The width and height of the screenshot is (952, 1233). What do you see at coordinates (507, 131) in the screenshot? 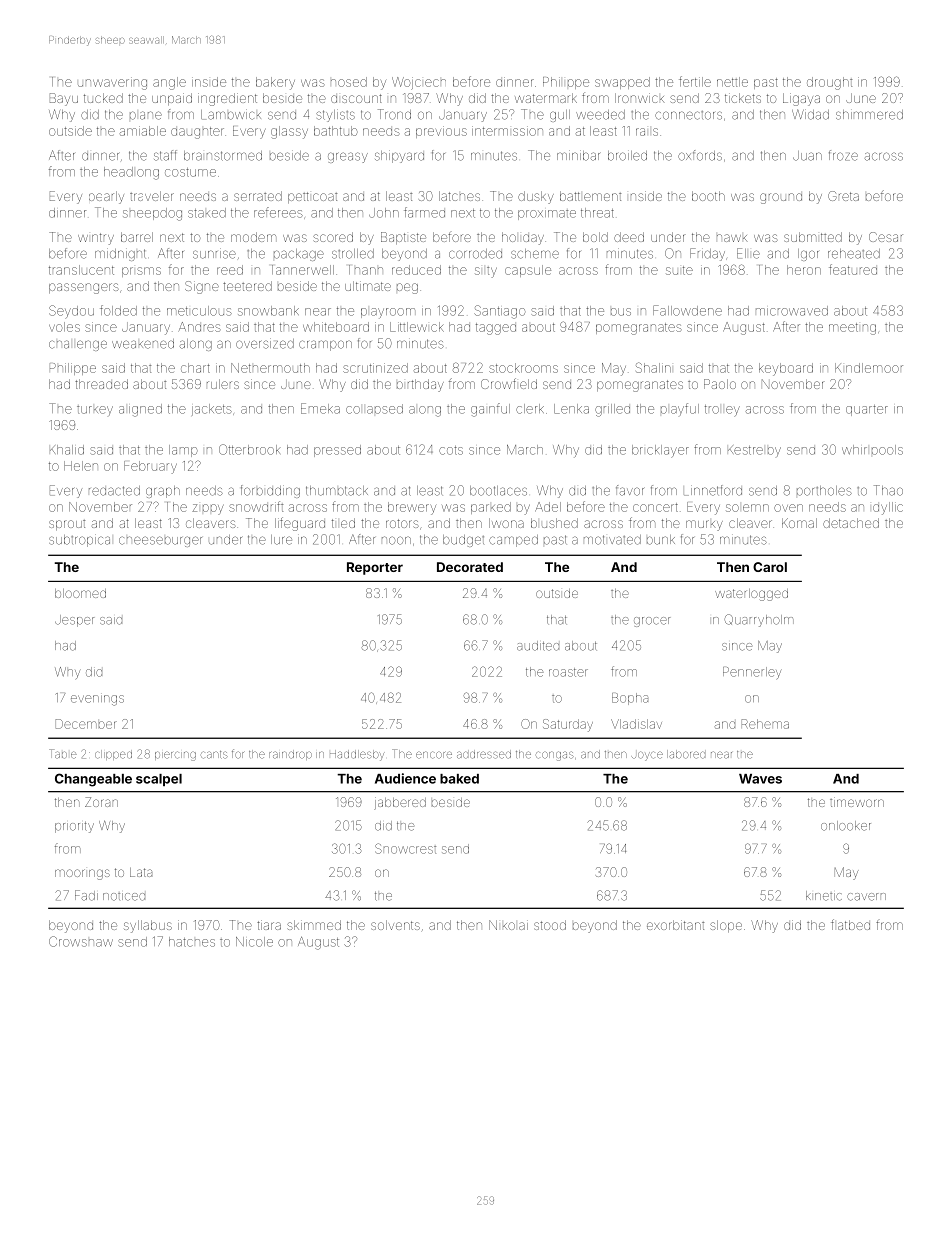
I see `intermission` at bounding box center [507, 131].
